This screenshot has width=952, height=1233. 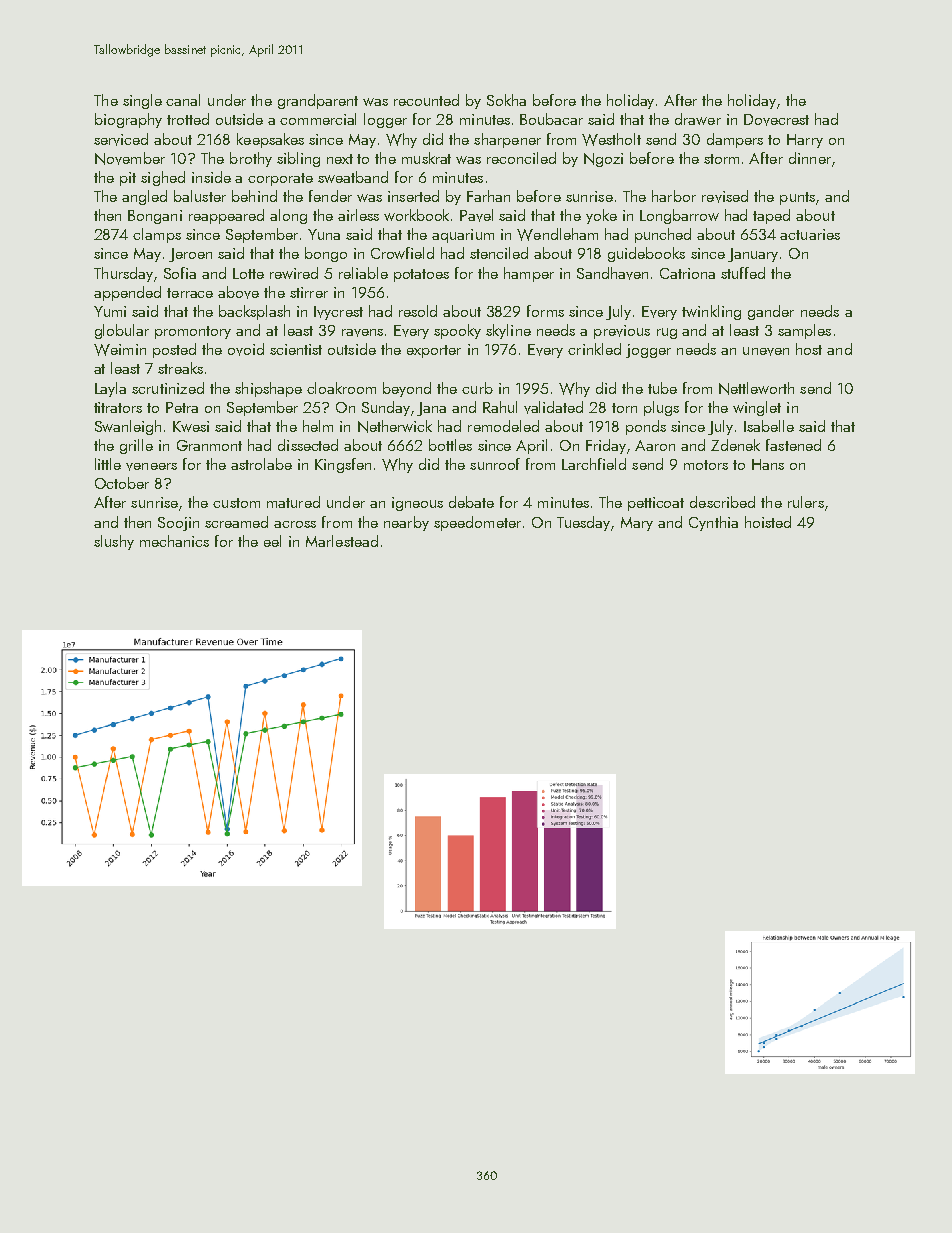 What do you see at coordinates (553, 407) in the screenshot?
I see `validated` at bounding box center [553, 407].
